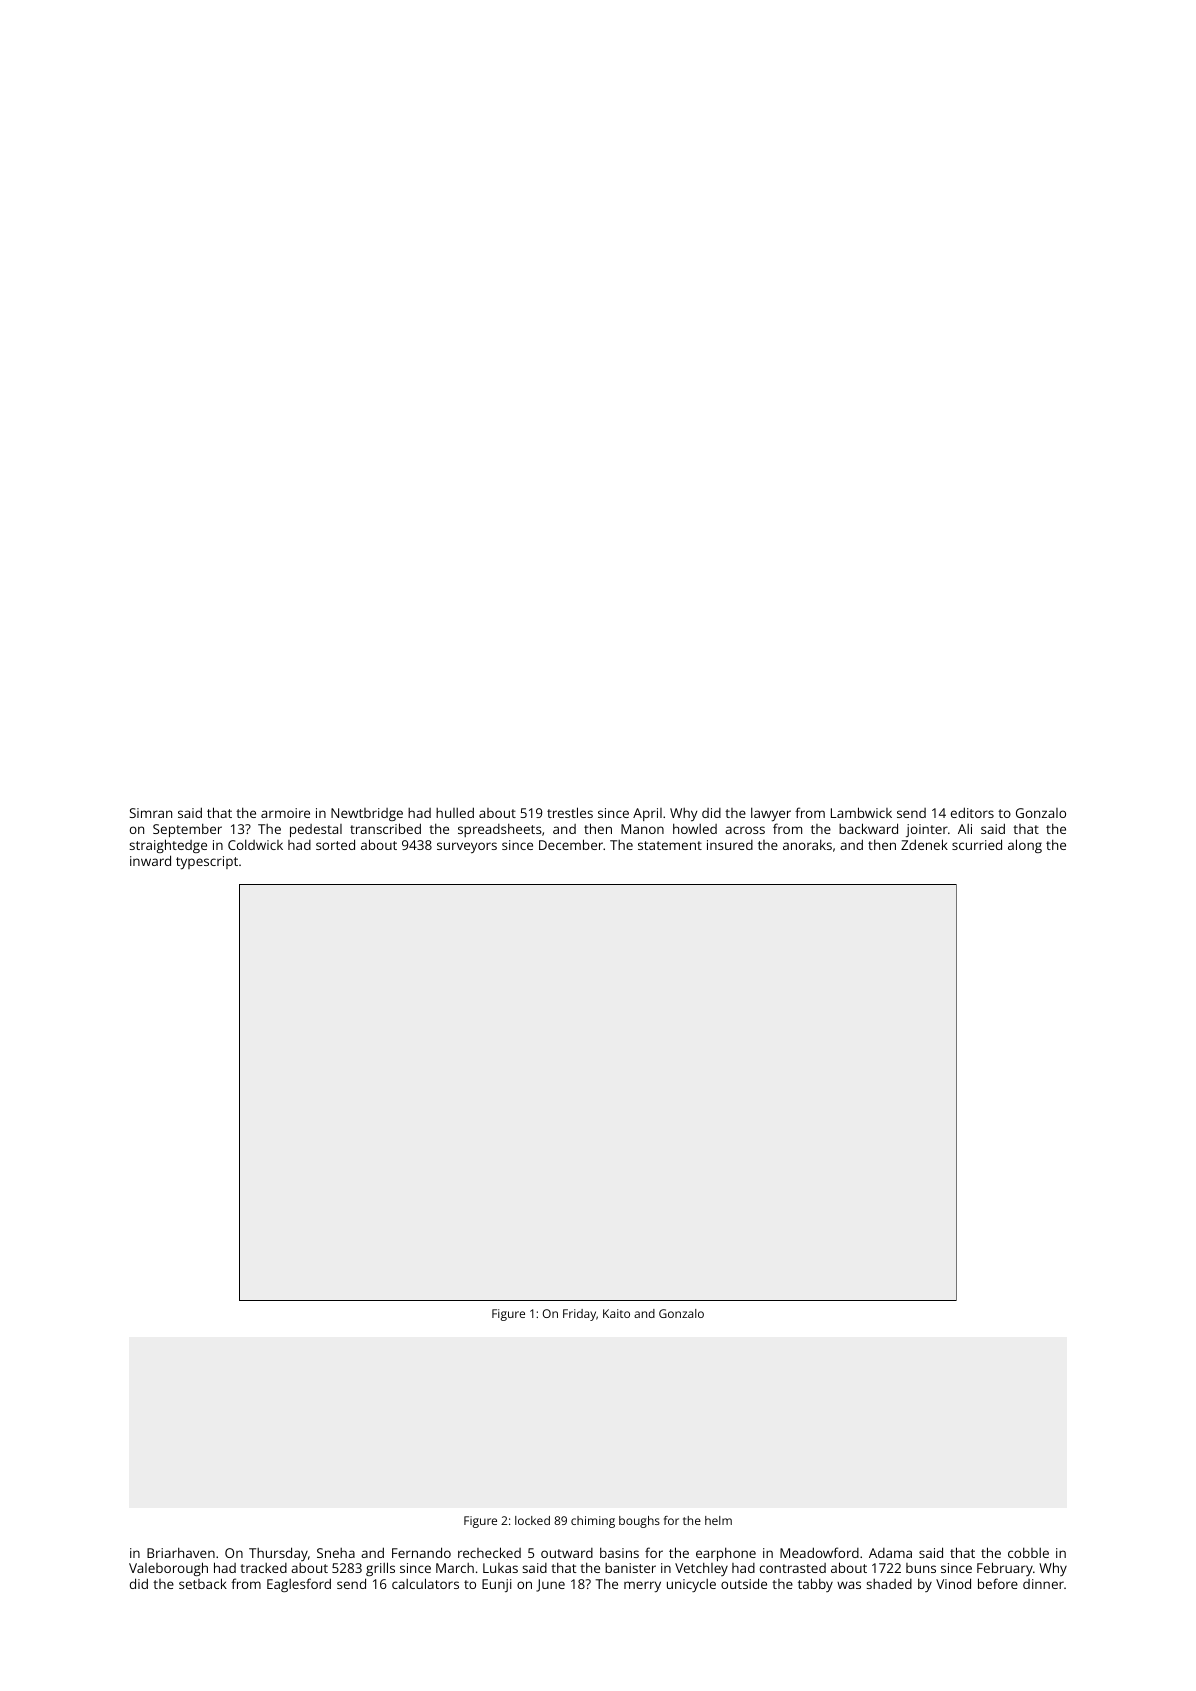 The height and width of the screenshot is (1691, 1196). I want to click on Coldwick, so click(255, 845).
